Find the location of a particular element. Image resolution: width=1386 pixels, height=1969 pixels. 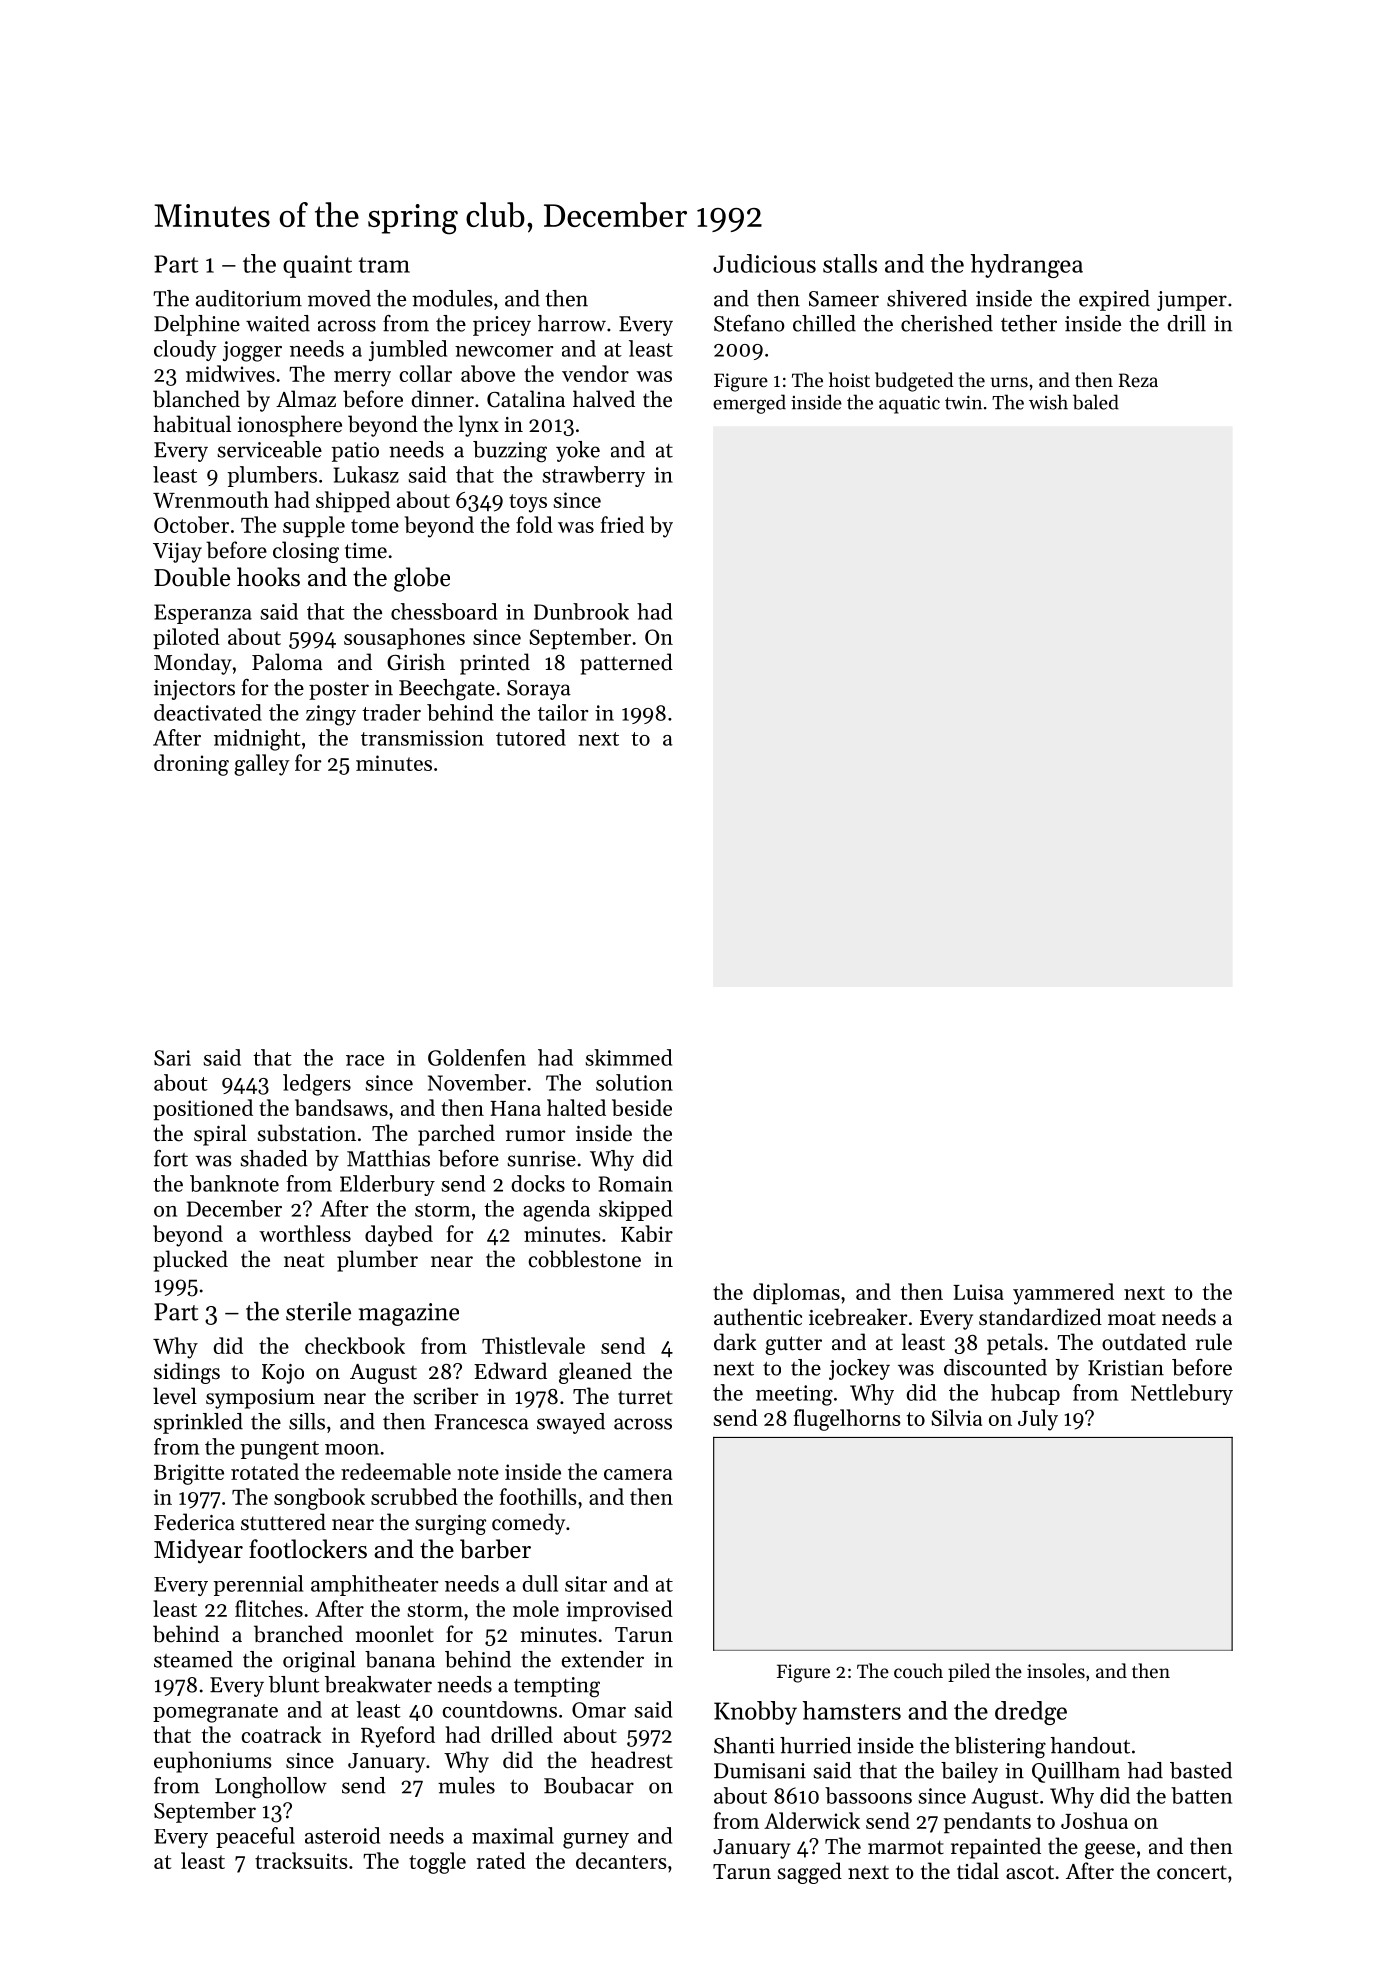

tailor is located at coordinates (563, 712).
